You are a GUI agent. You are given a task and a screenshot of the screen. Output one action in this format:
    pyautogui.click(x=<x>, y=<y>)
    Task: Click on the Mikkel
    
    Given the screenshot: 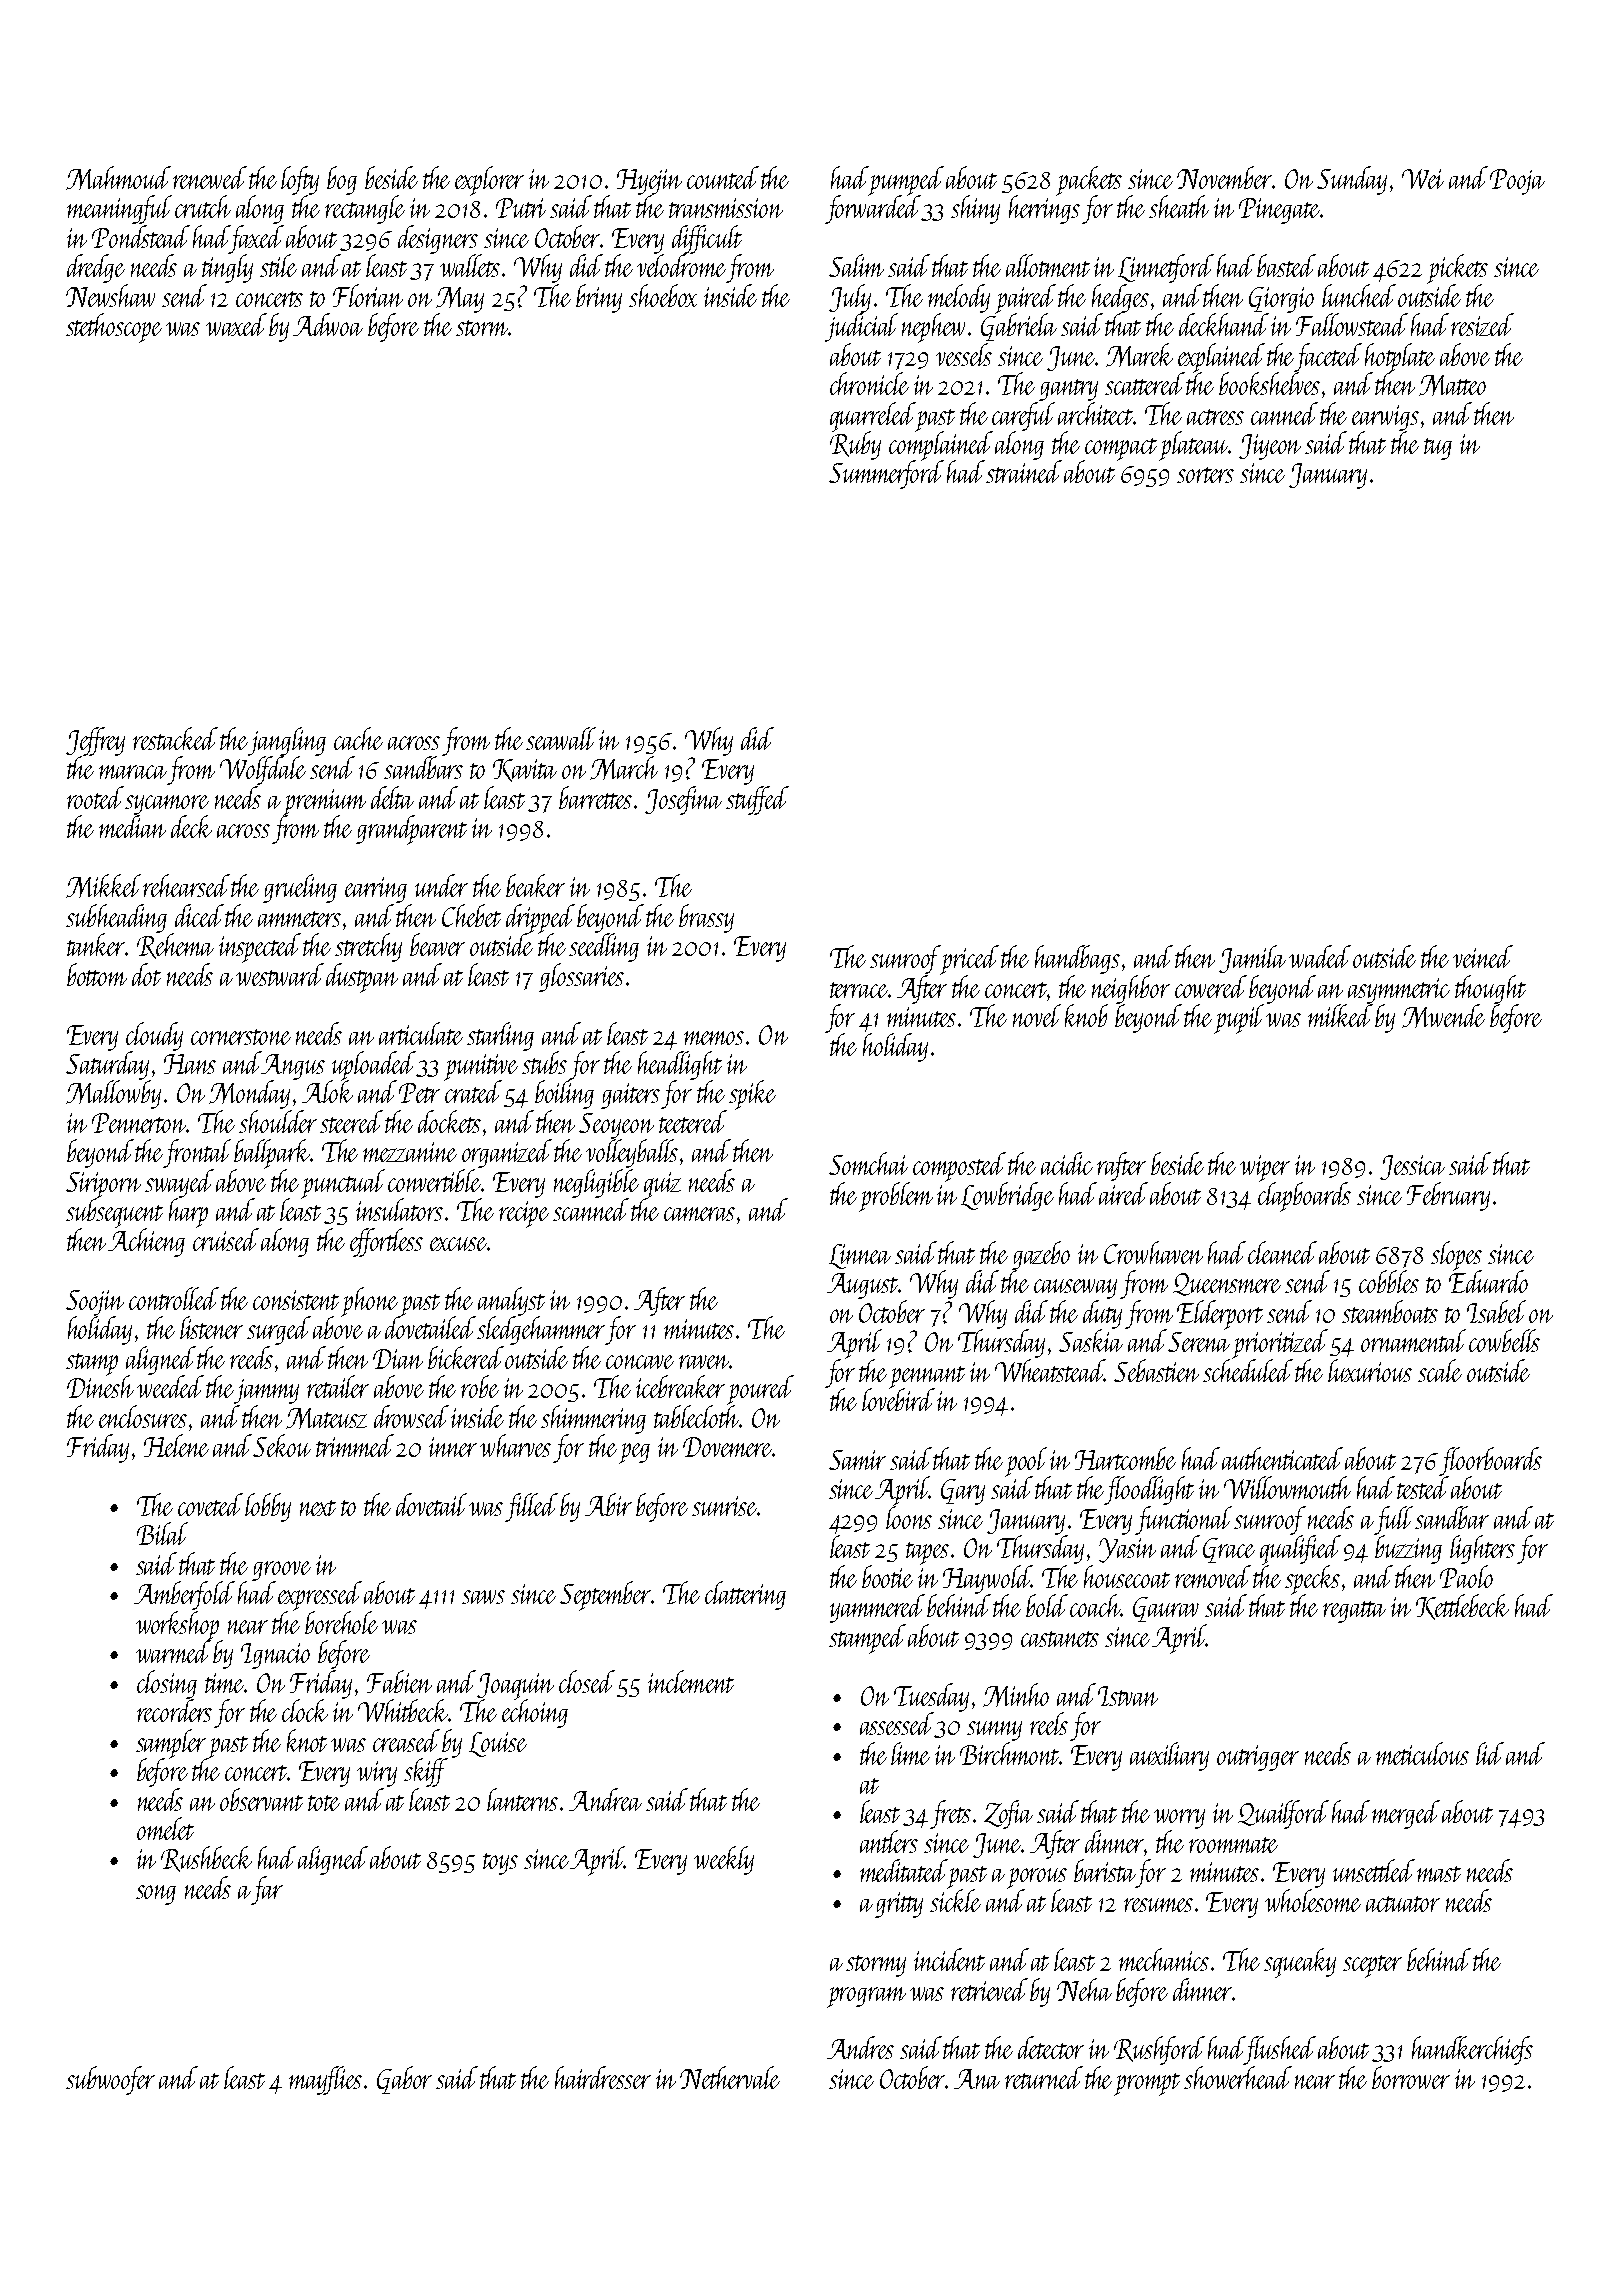 What is the action you would take?
    pyautogui.click(x=103, y=886)
